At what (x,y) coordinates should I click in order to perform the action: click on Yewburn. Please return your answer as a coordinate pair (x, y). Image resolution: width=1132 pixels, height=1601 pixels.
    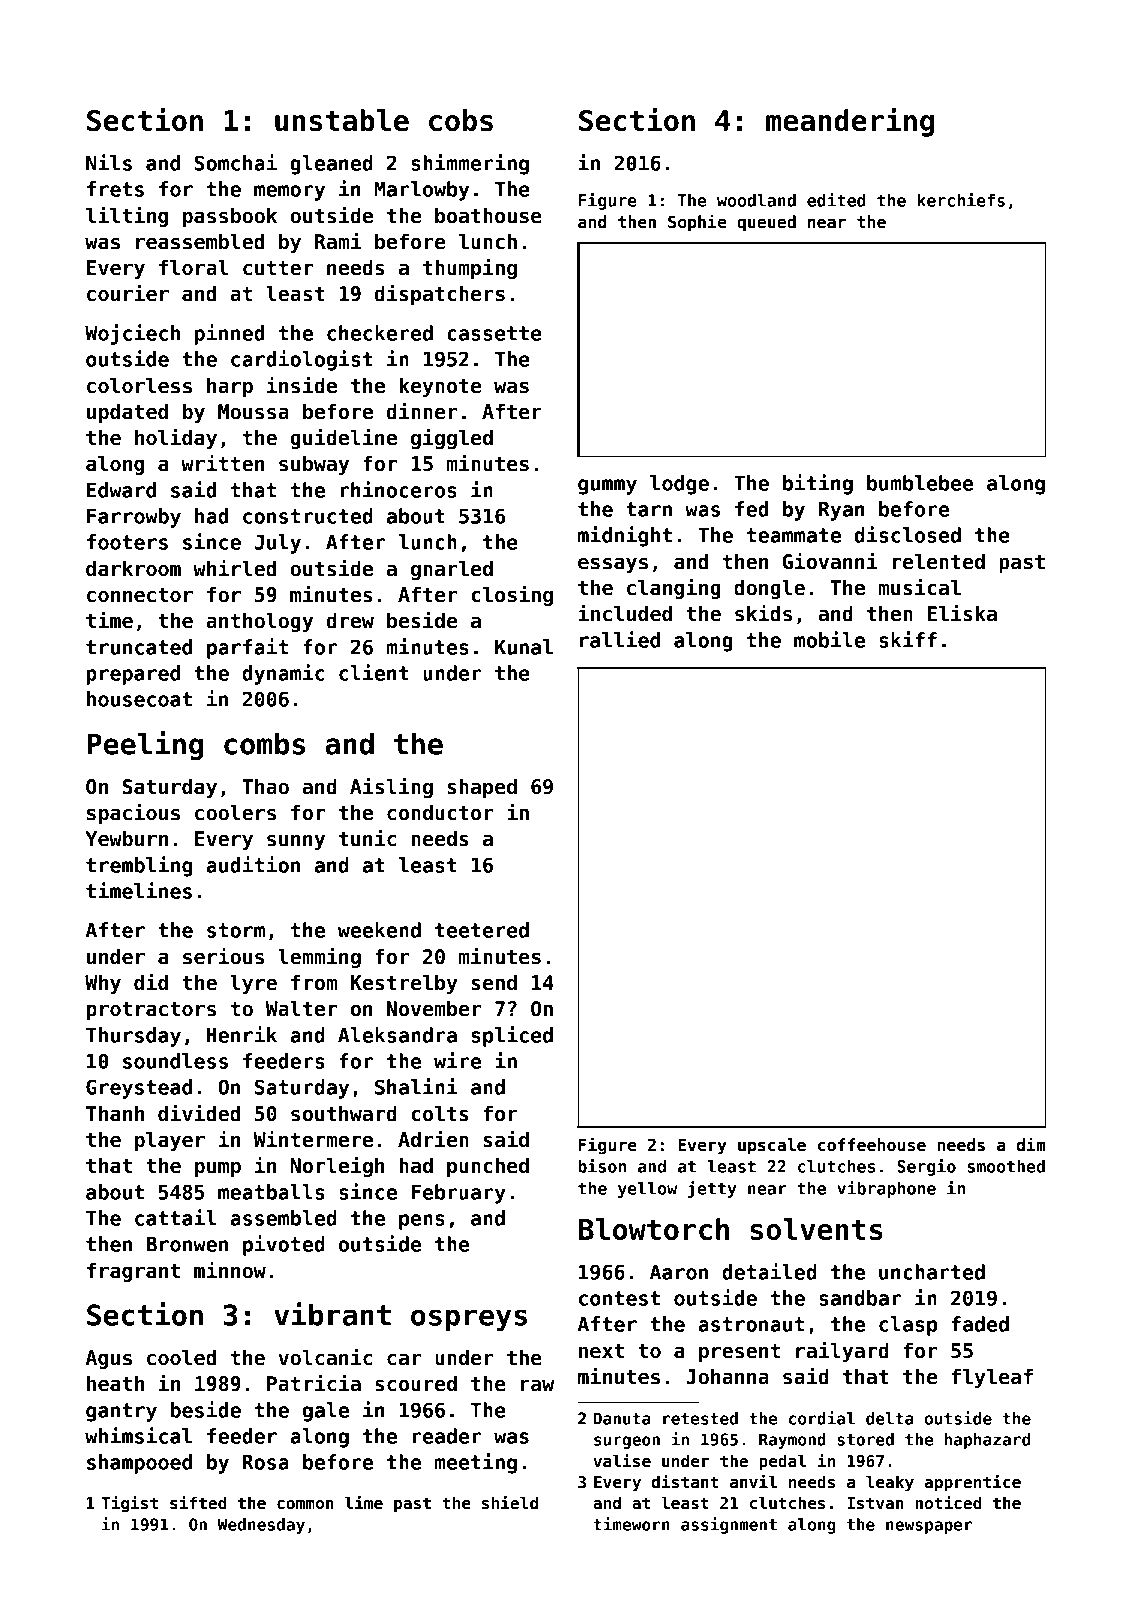
    Looking at the image, I should click on (126, 838).
